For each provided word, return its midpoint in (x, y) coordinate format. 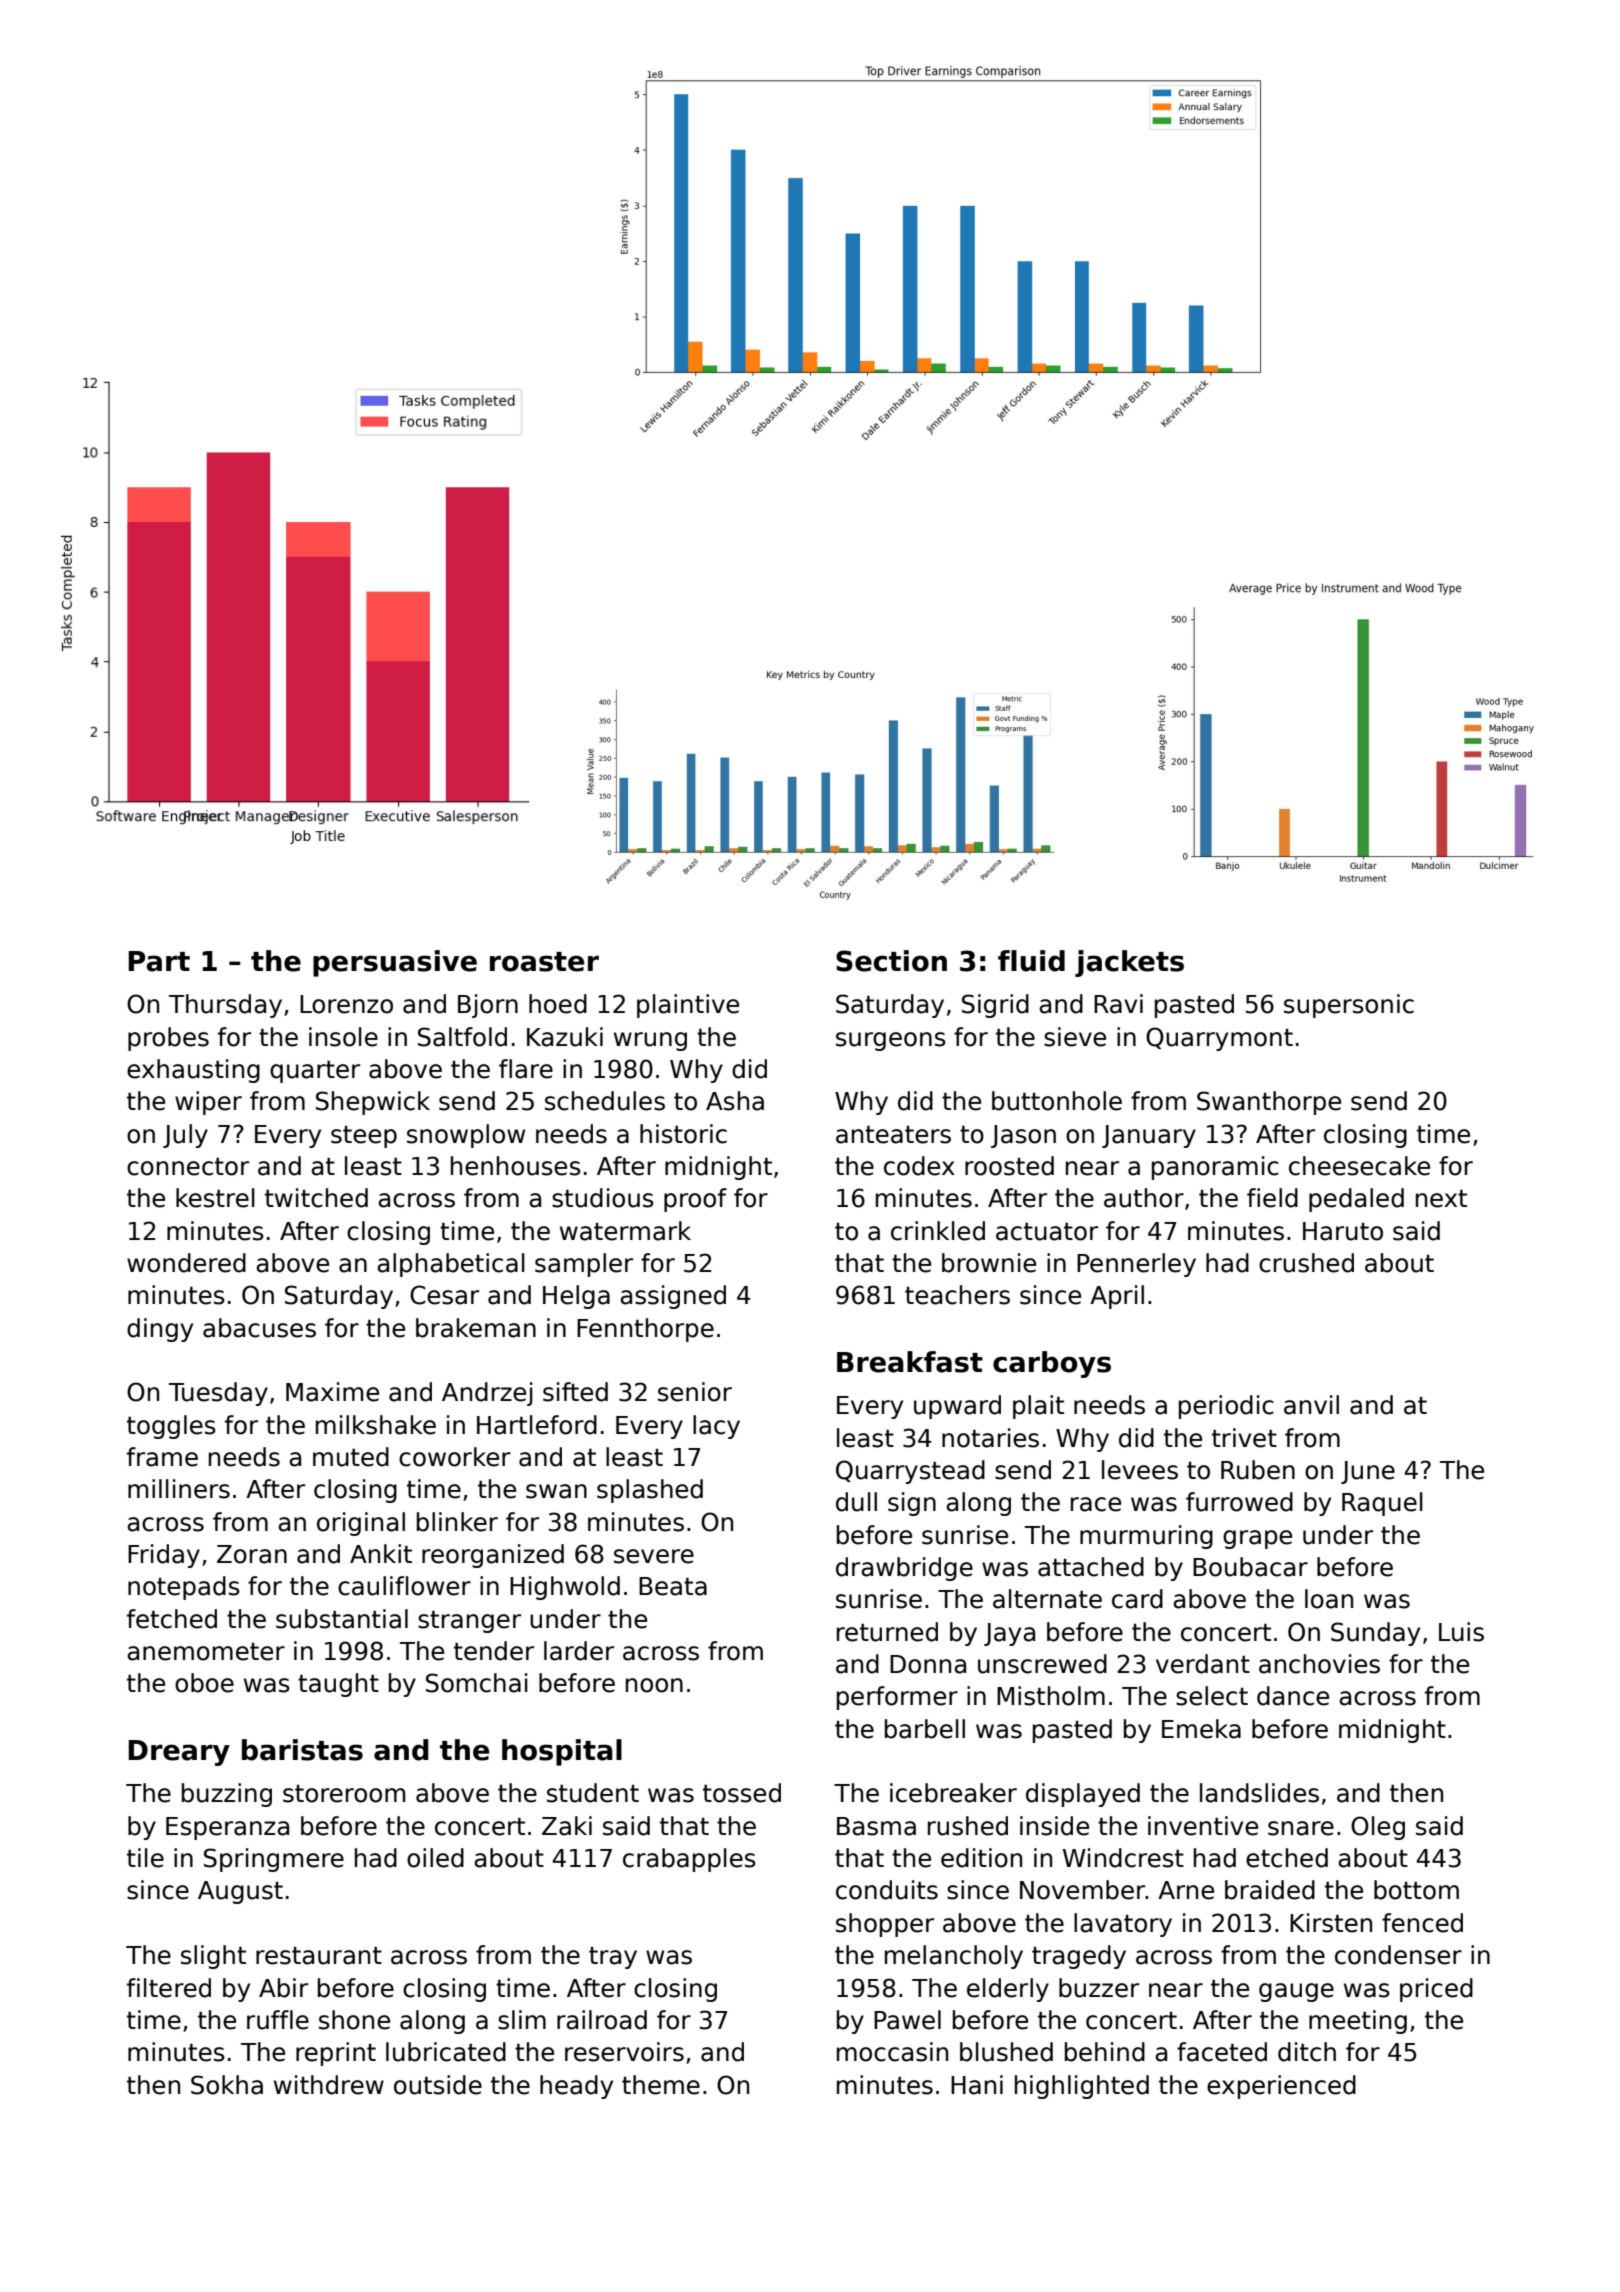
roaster (544, 962)
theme (661, 2085)
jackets (1129, 963)
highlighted (1082, 2087)
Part (159, 961)
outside (438, 2085)
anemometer (206, 1652)
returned (887, 1632)
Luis (1461, 1632)
